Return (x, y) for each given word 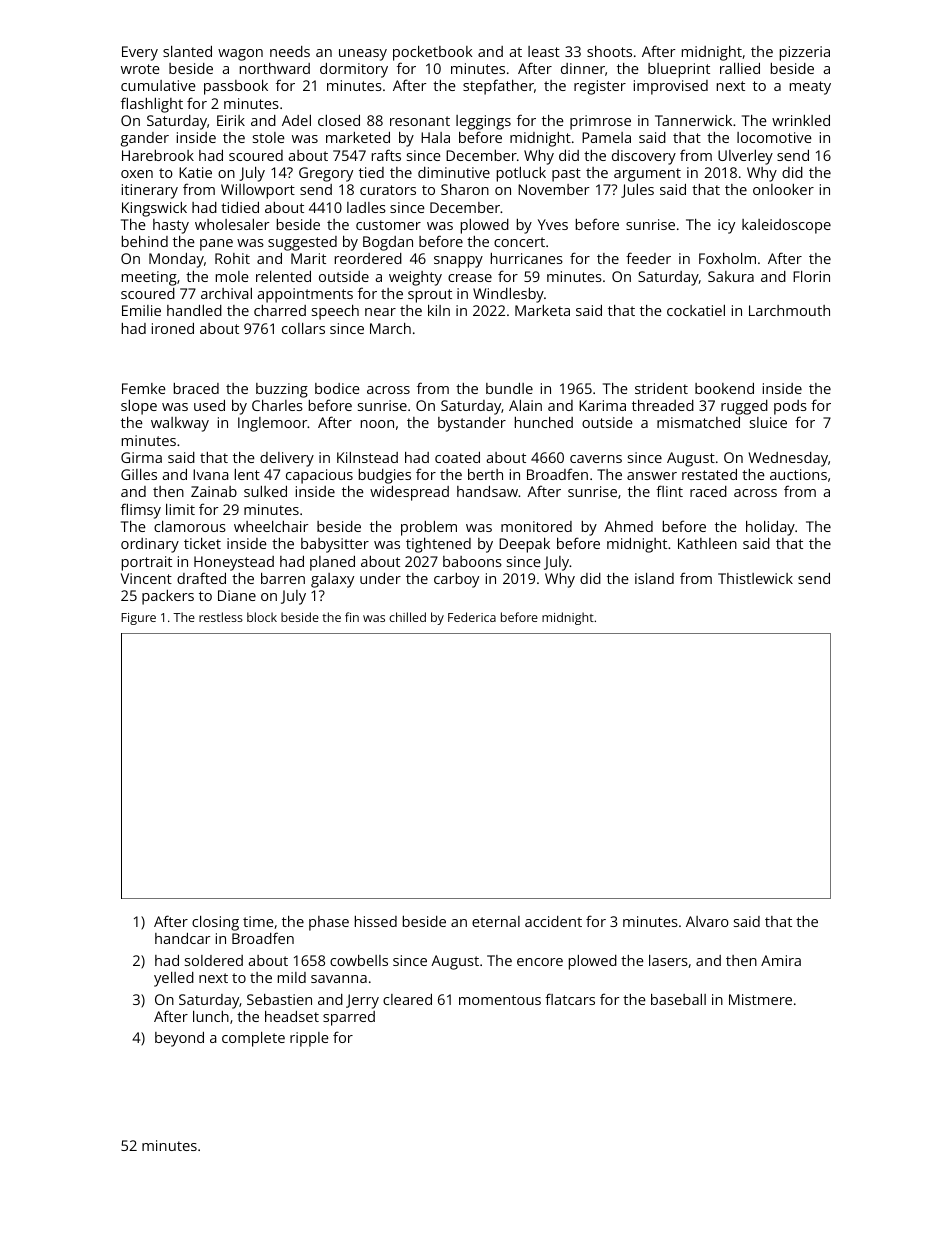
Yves (553, 224)
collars (303, 328)
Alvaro (707, 921)
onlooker (783, 189)
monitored (536, 526)
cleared (407, 999)
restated (709, 474)
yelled (174, 979)
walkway (180, 424)
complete (253, 1039)
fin (352, 617)
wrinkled (801, 120)
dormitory (354, 70)
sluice (768, 422)
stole (269, 137)
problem (429, 528)
